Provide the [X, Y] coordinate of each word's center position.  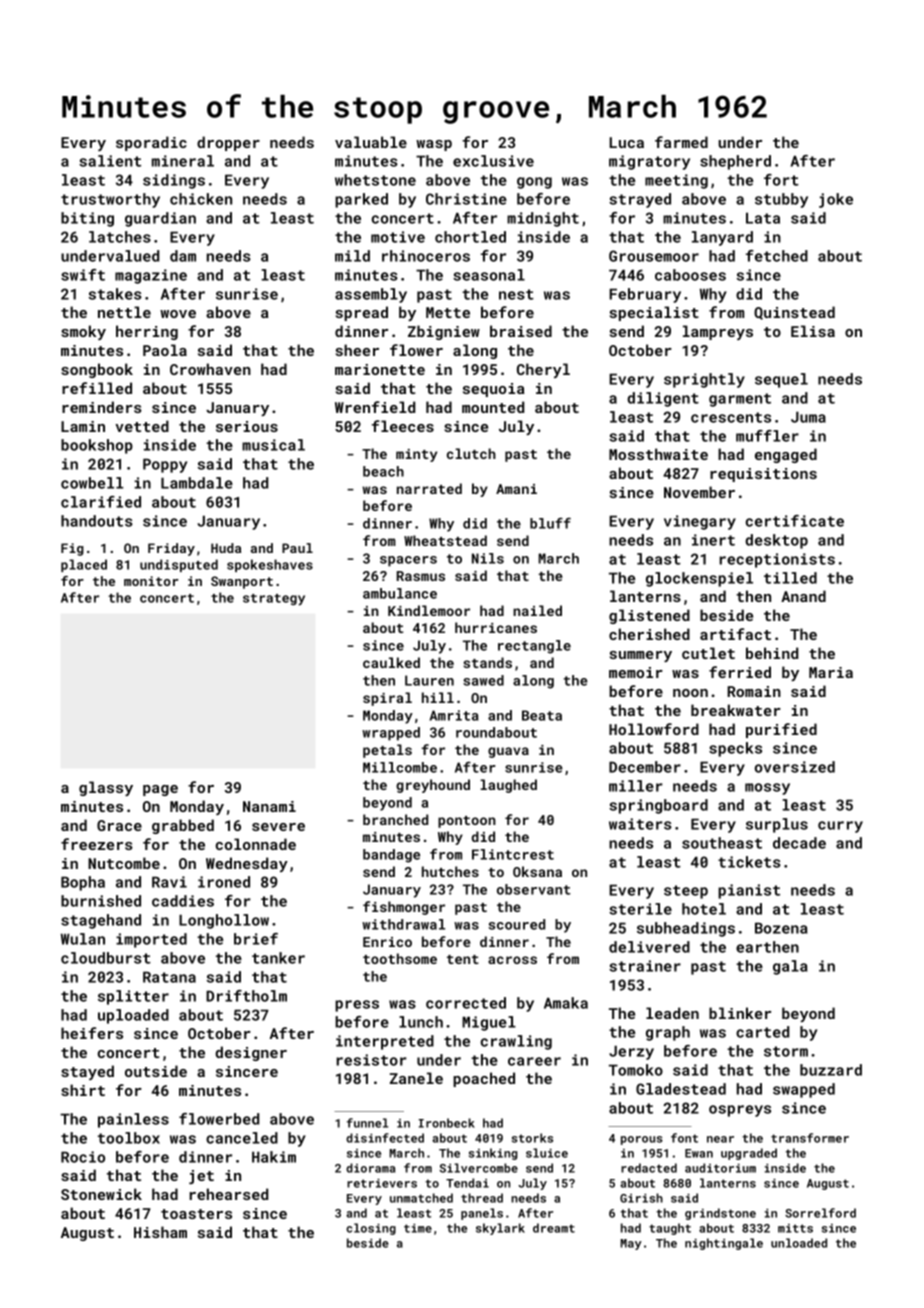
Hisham [160, 1232]
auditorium [720, 1168]
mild [352, 256]
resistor [371, 1060]
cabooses [690, 275]
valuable [371, 142]
